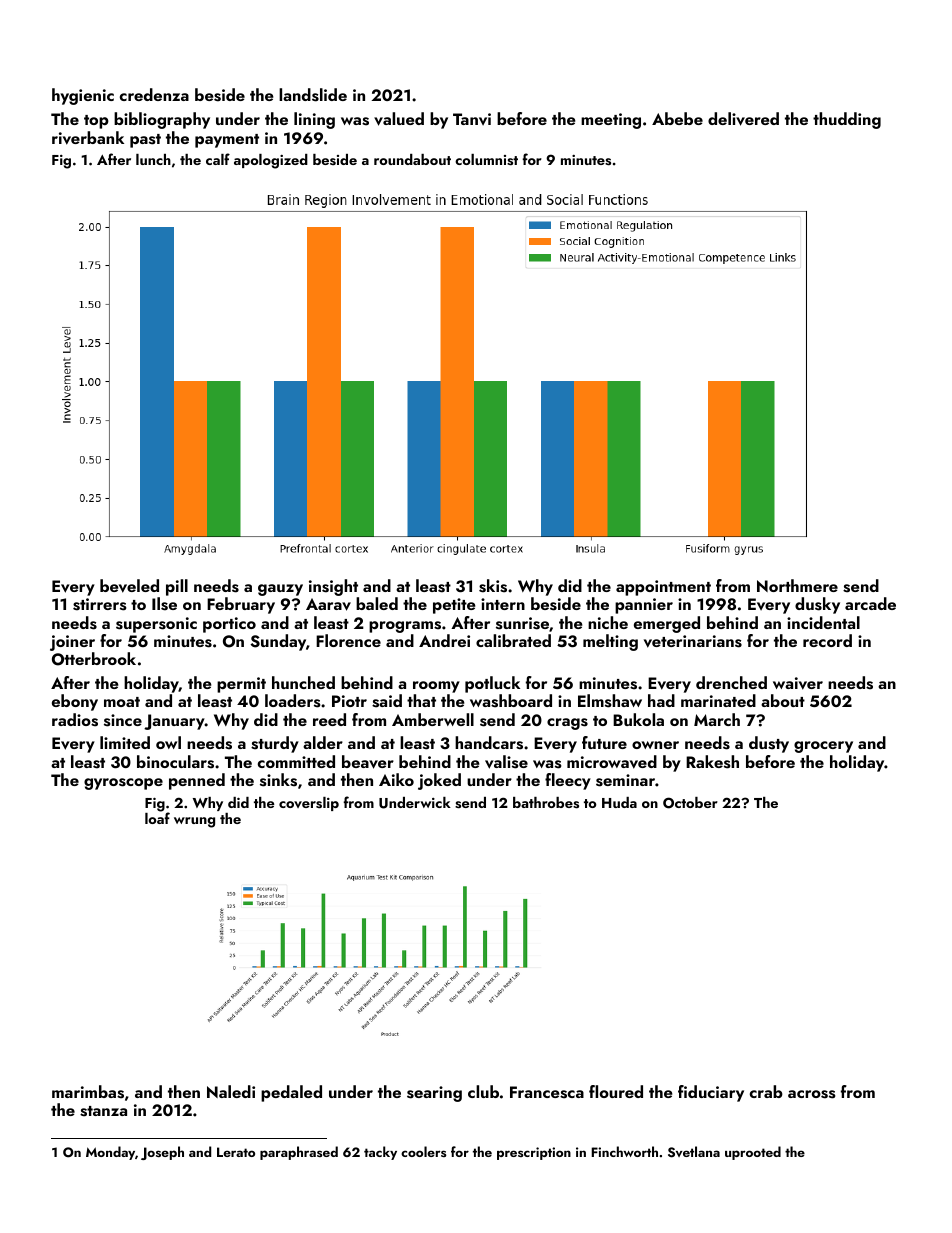  Describe the element at coordinates (546, 803) in the image. I see `bathrobes` at that location.
